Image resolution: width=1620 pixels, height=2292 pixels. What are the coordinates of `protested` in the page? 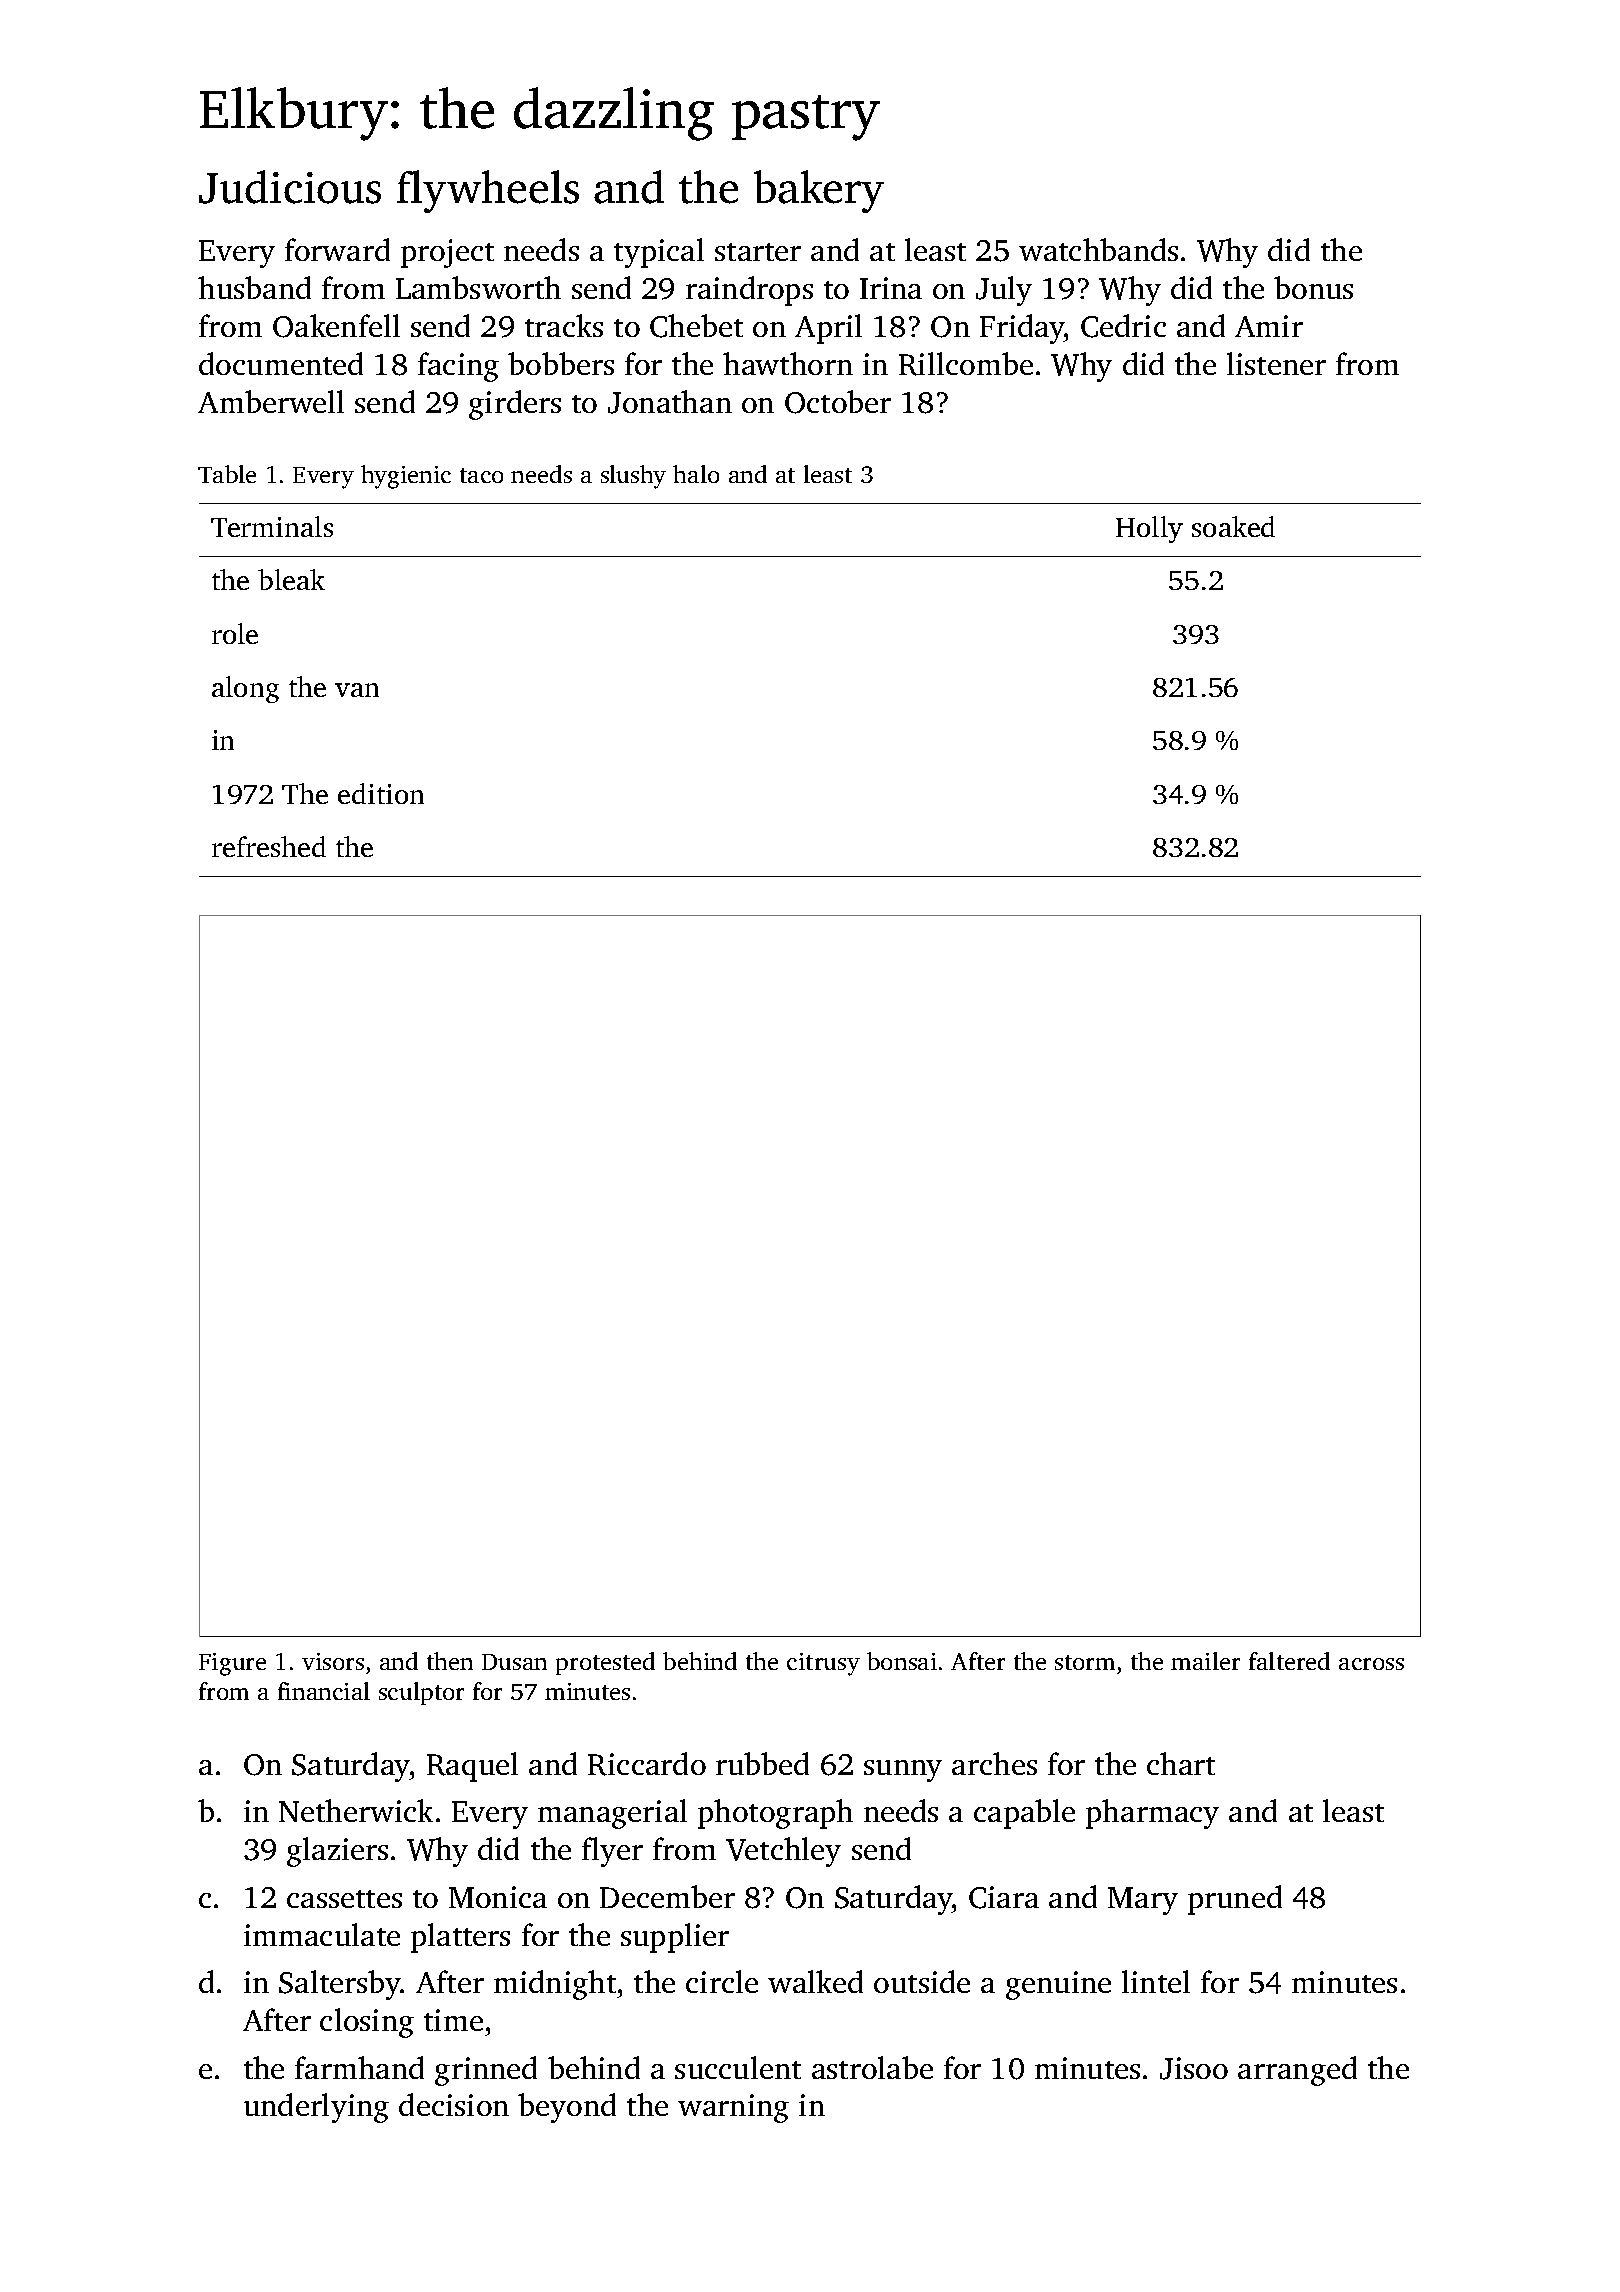 It's located at (605, 1663).
